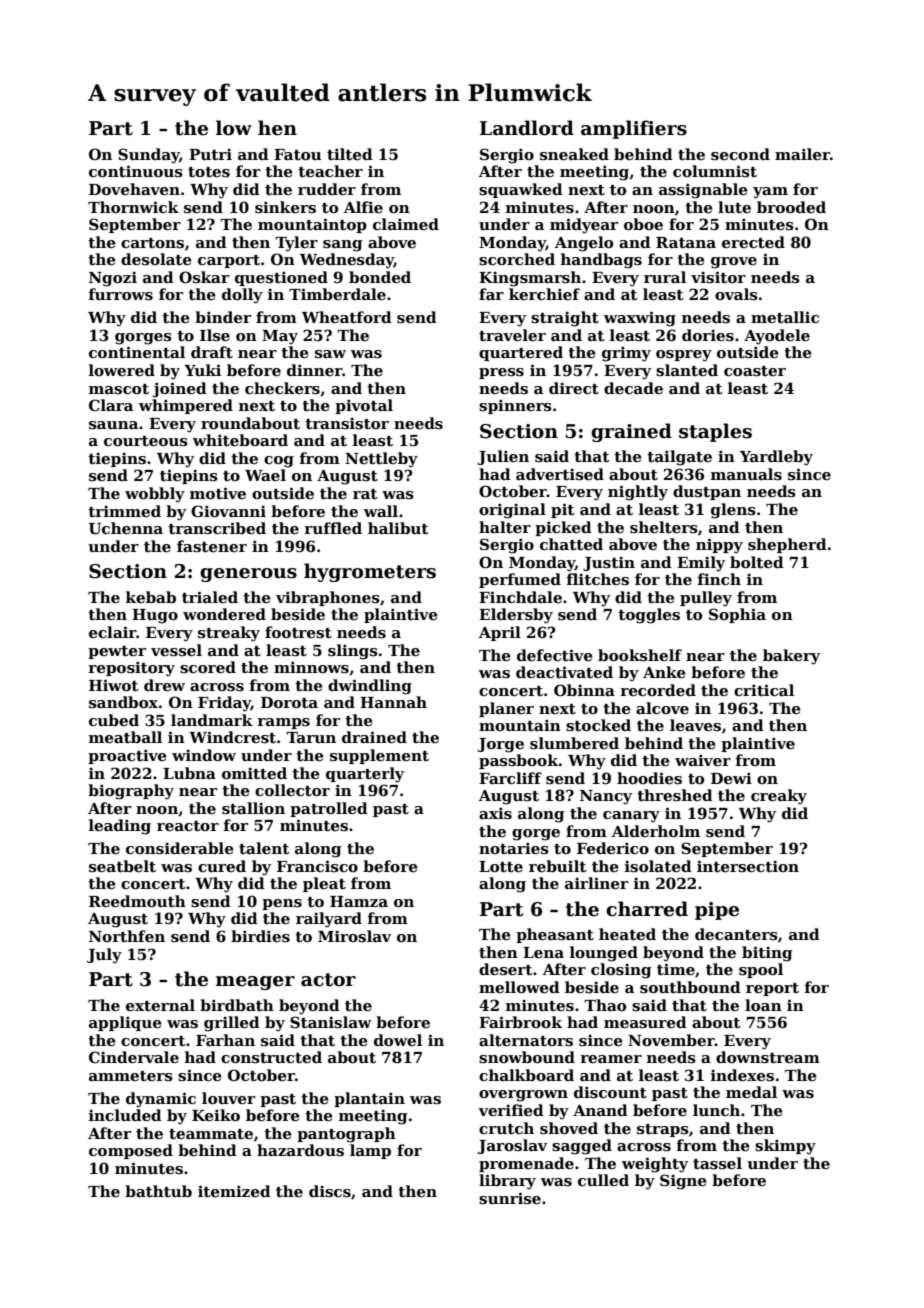 The width and height of the image is (924, 1308). I want to click on continuous, so click(136, 171).
